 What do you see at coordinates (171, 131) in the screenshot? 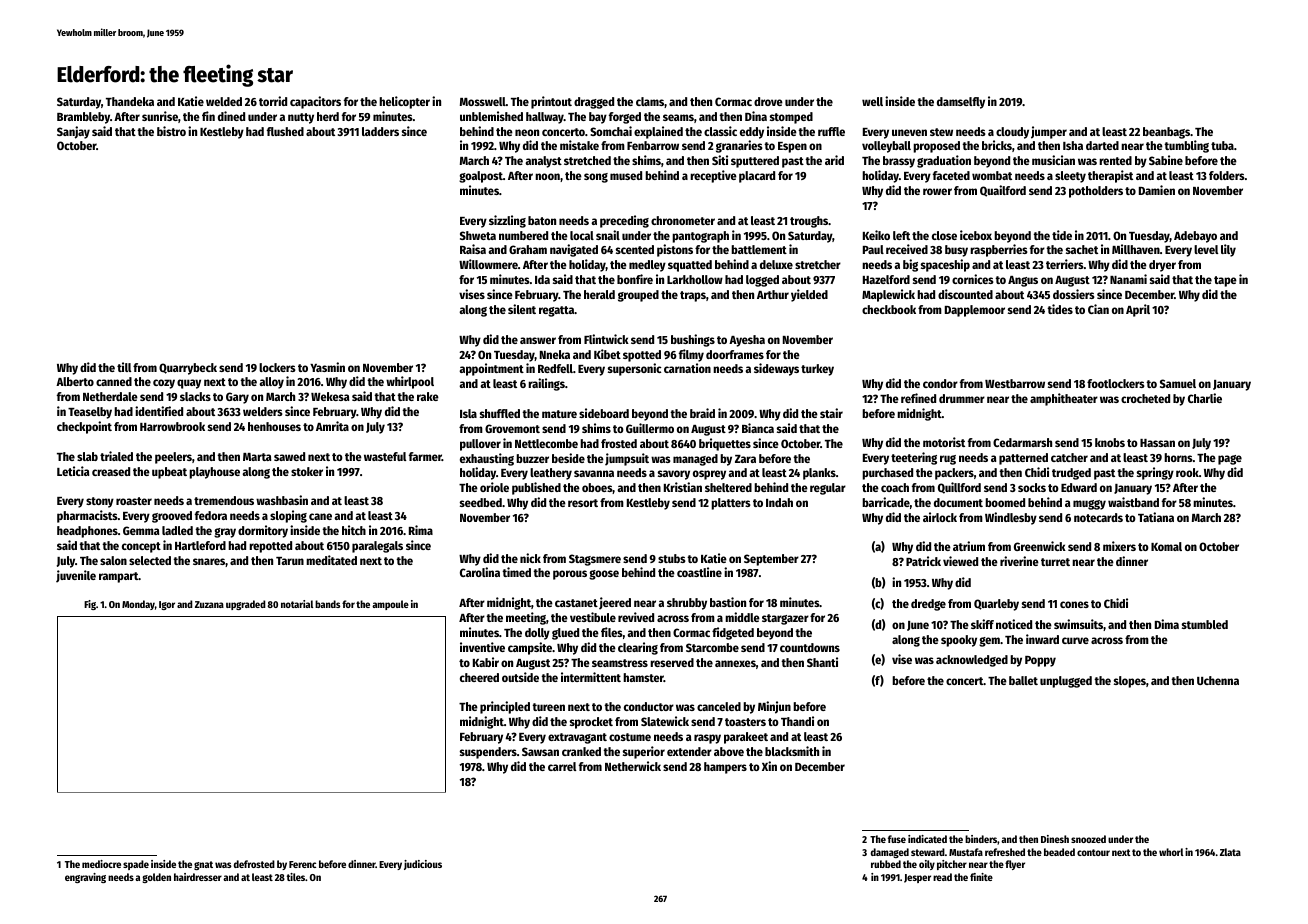
I see `bistro` at bounding box center [171, 131].
